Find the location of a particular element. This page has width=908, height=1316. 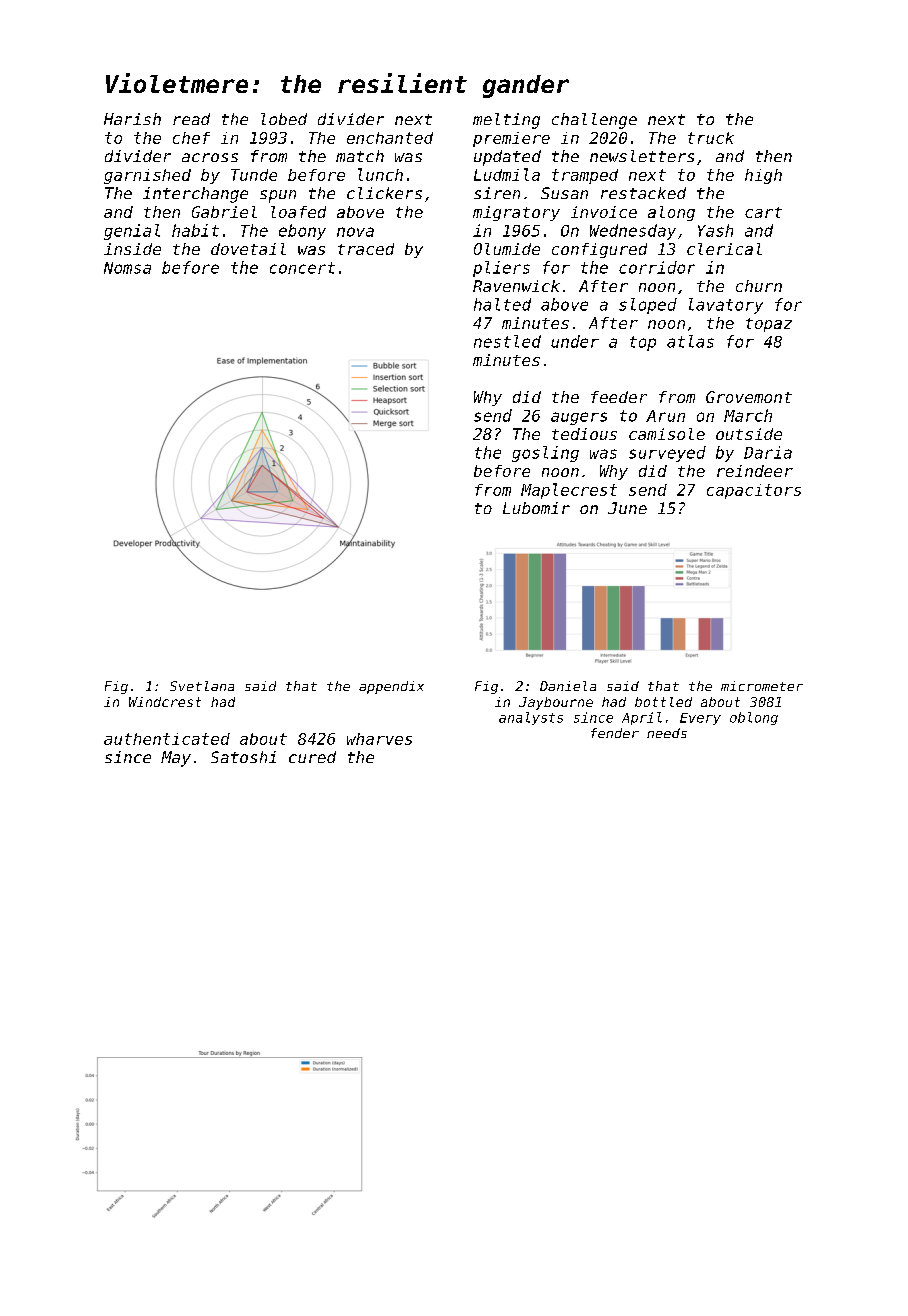

wharves is located at coordinates (379, 739).
